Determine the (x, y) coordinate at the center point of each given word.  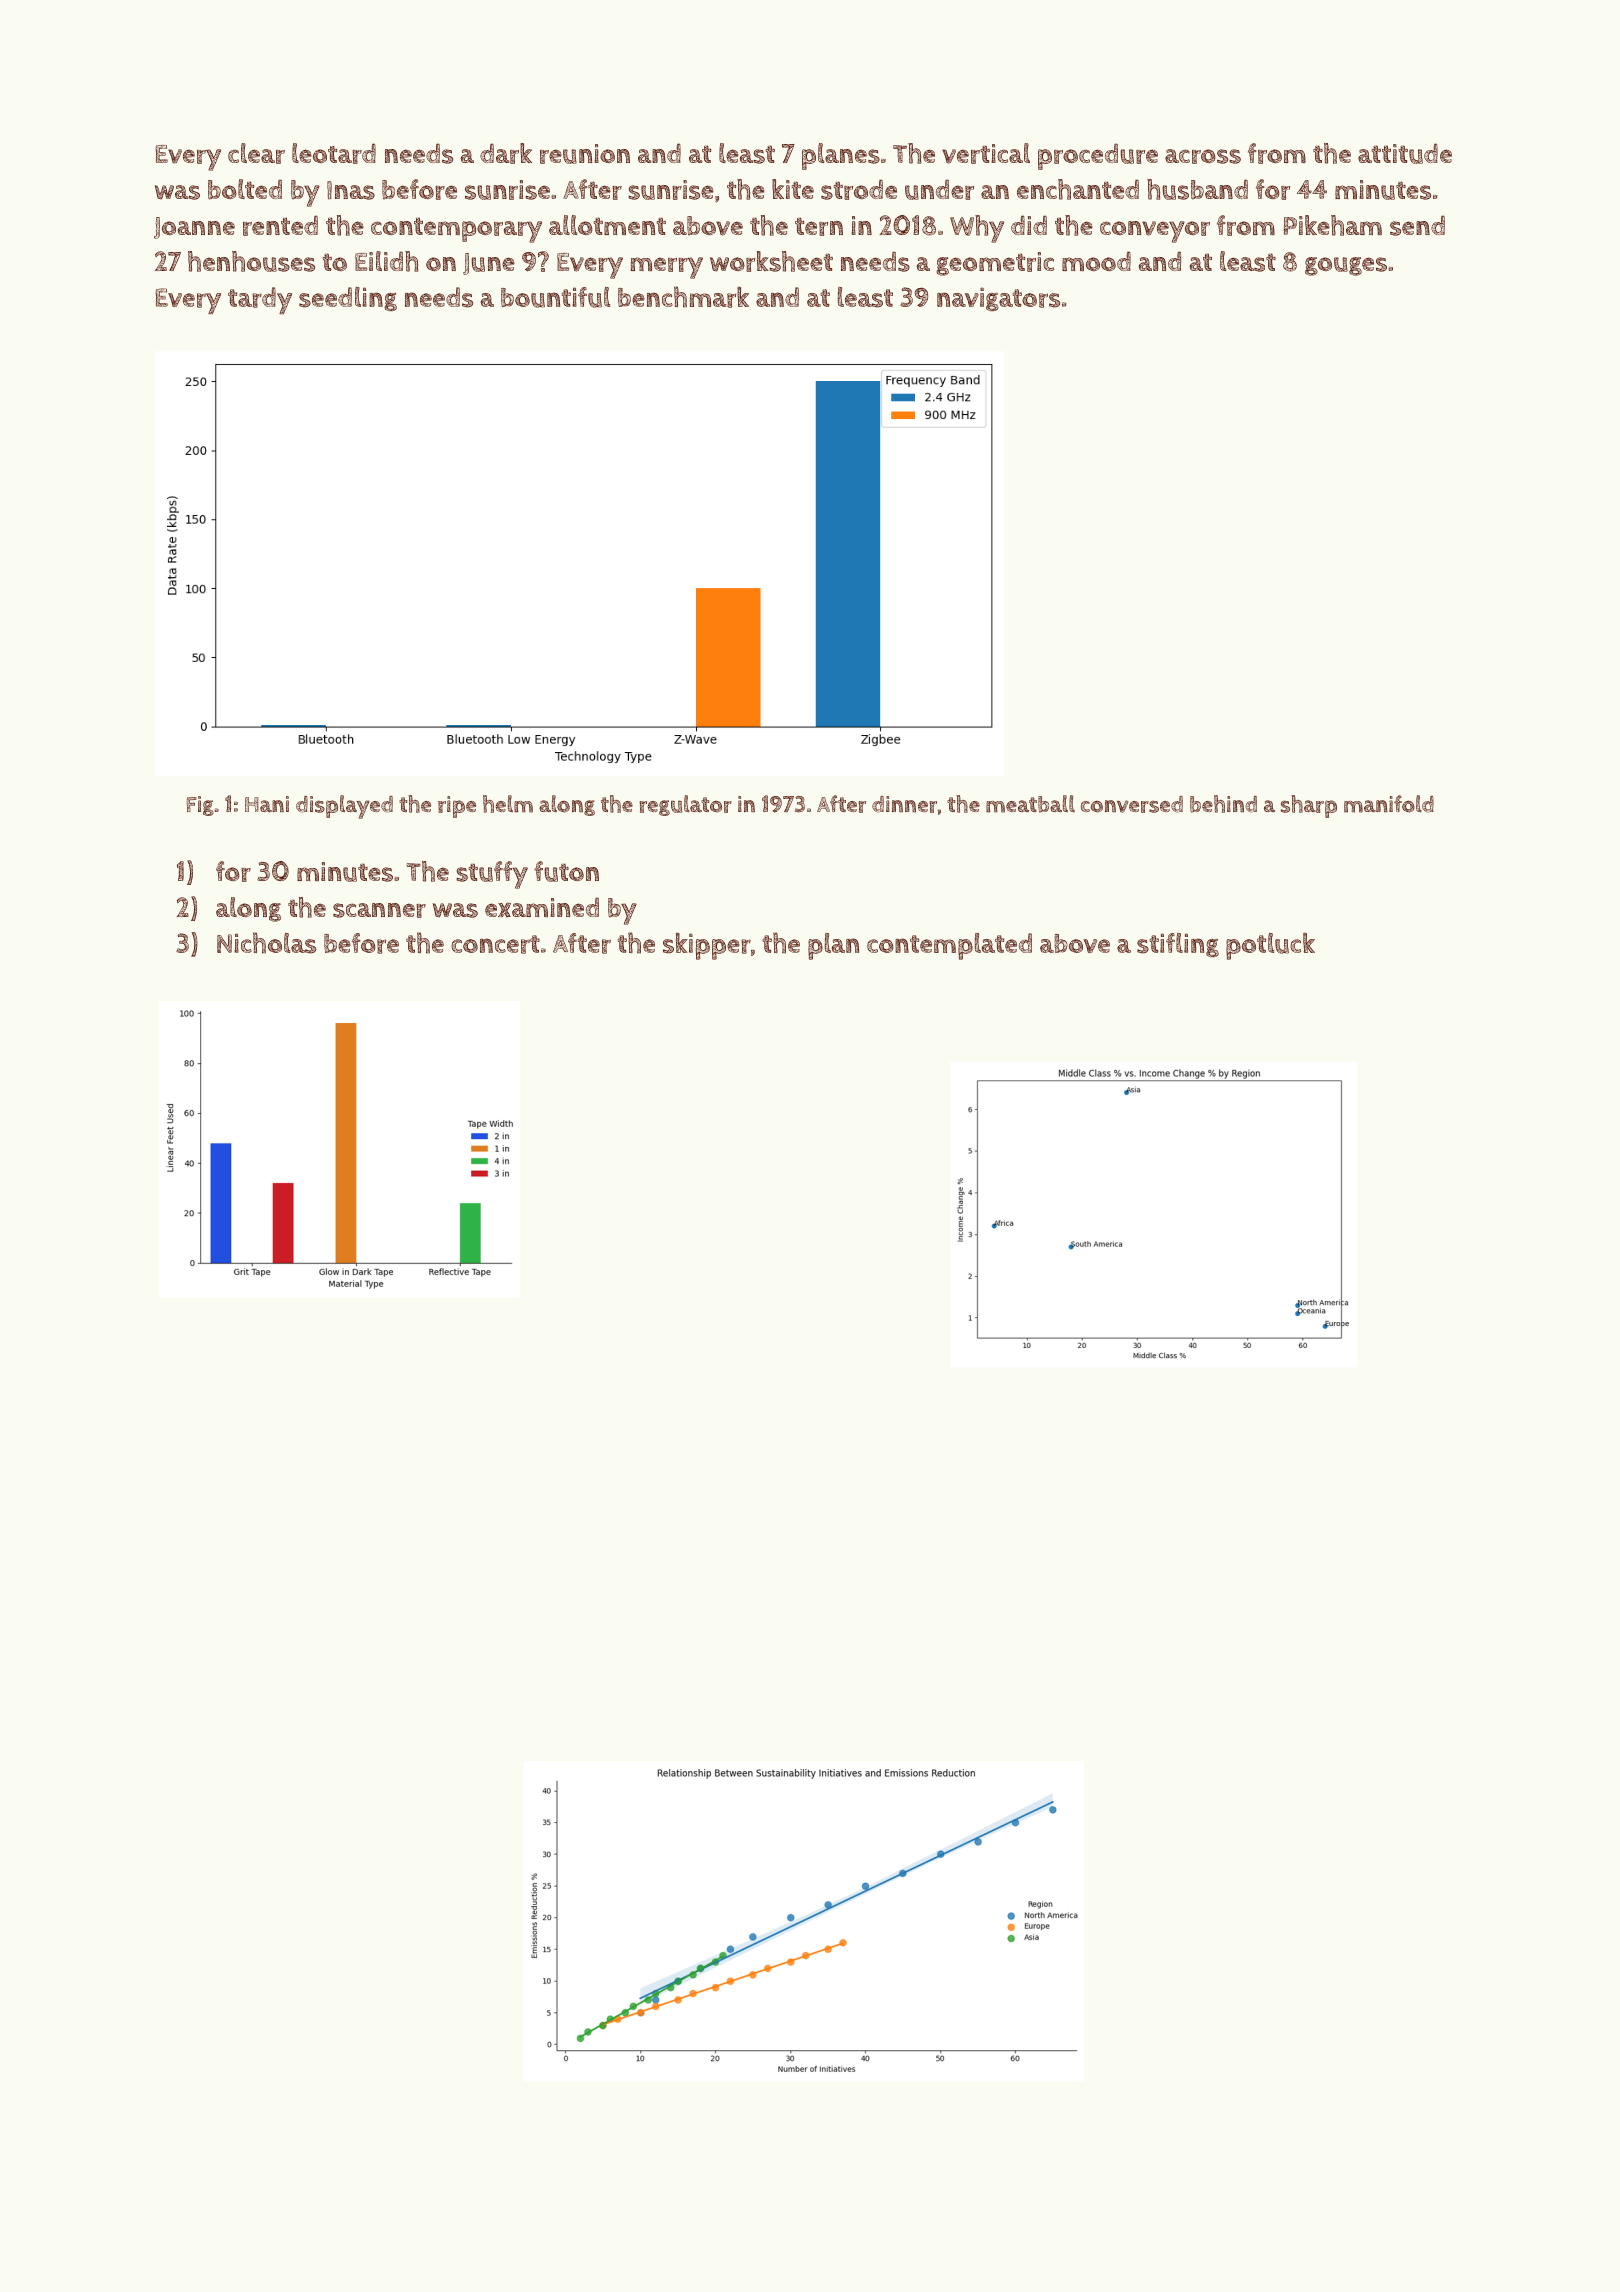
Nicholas (266, 943)
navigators (998, 299)
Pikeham (1333, 225)
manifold (1389, 804)
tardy (260, 300)
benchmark (683, 297)
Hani (267, 804)
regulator (685, 805)
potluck (1270, 946)
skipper (707, 946)
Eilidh (386, 261)
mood (1096, 261)
